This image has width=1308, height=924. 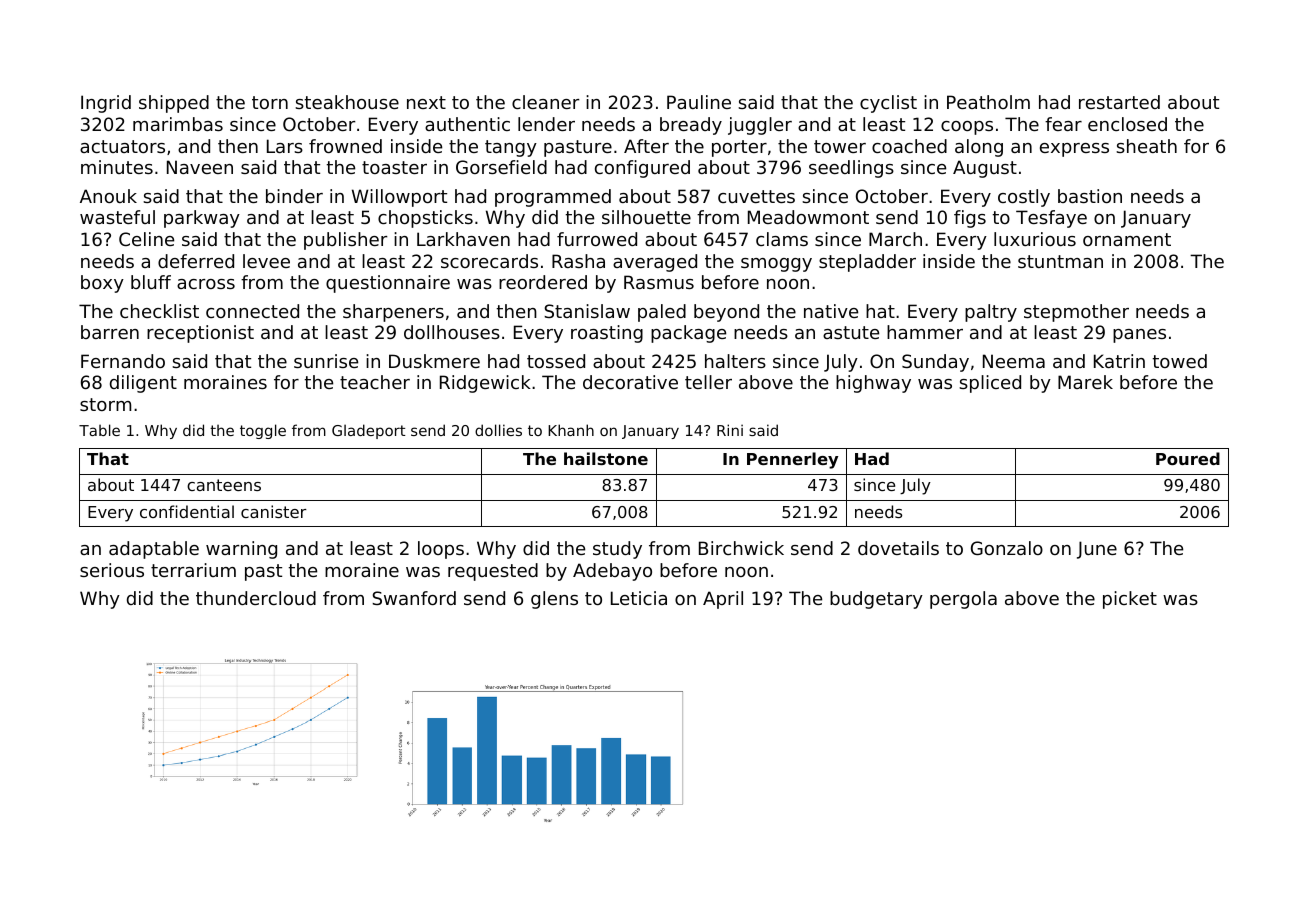 What do you see at coordinates (554, 600) in the image?
I see `glens` at bounding box center [554, 600].
